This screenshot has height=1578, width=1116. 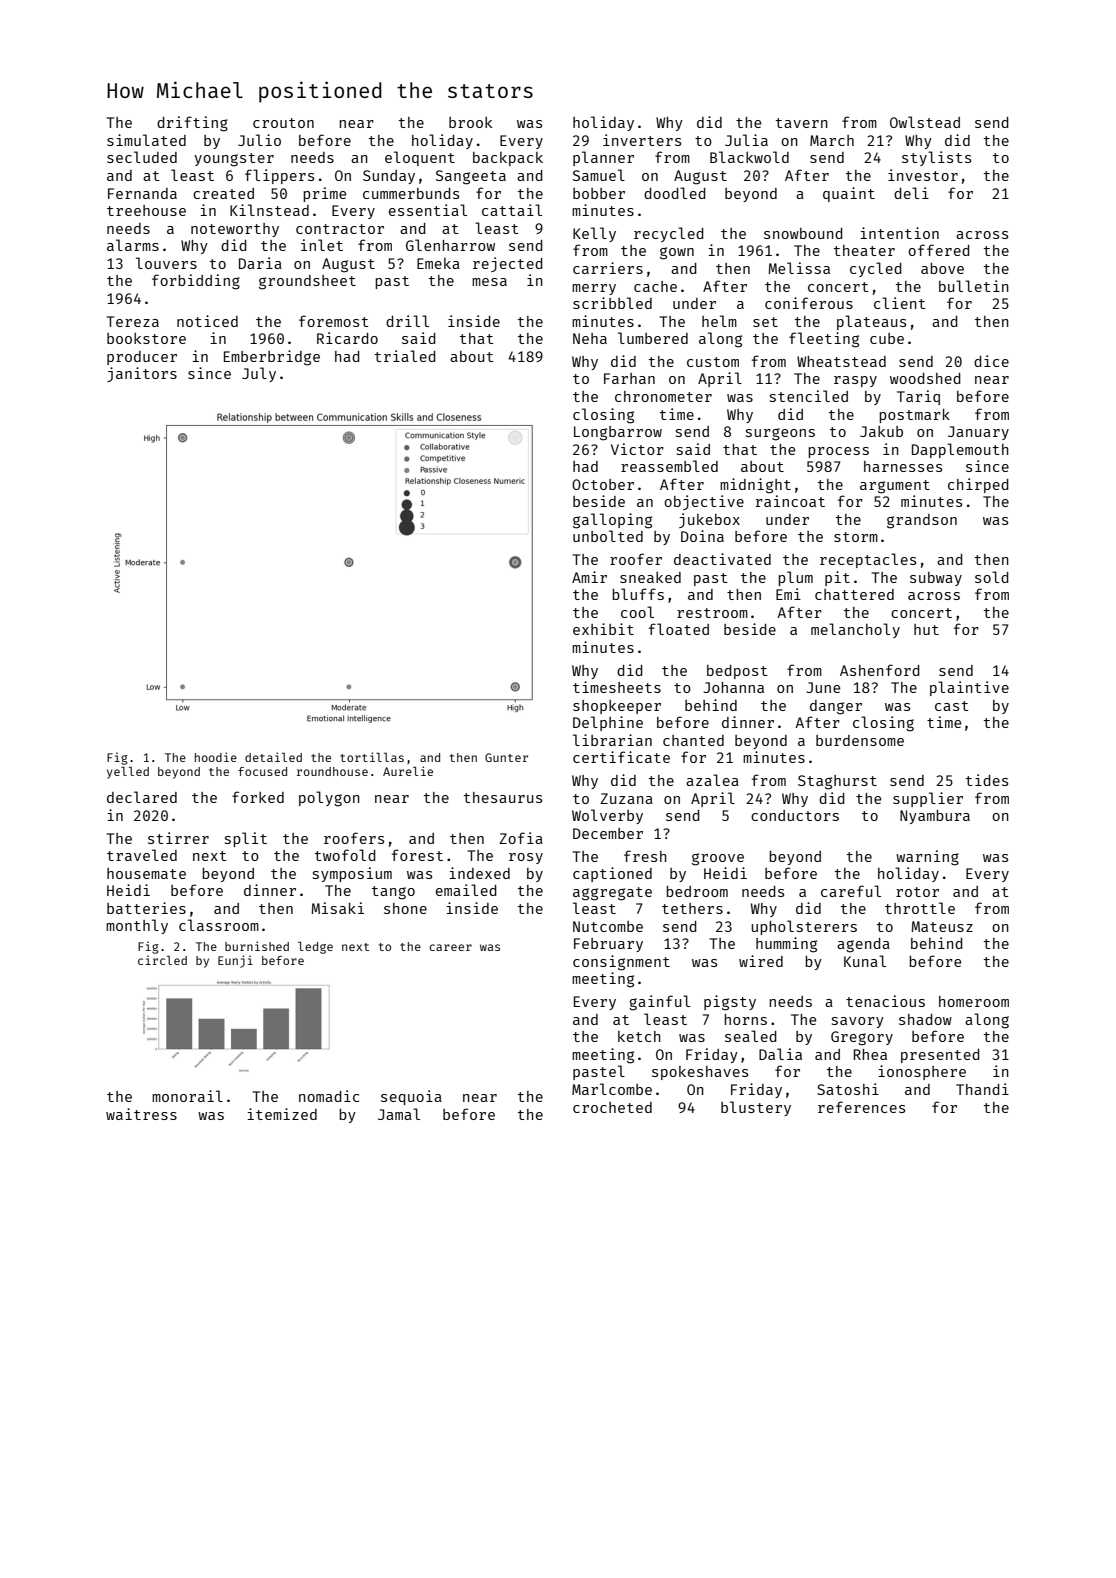 What do you see at coordinates (411, 193) in the screenshot?
I see `cummerbunds` at bounding box center [411, 193].
